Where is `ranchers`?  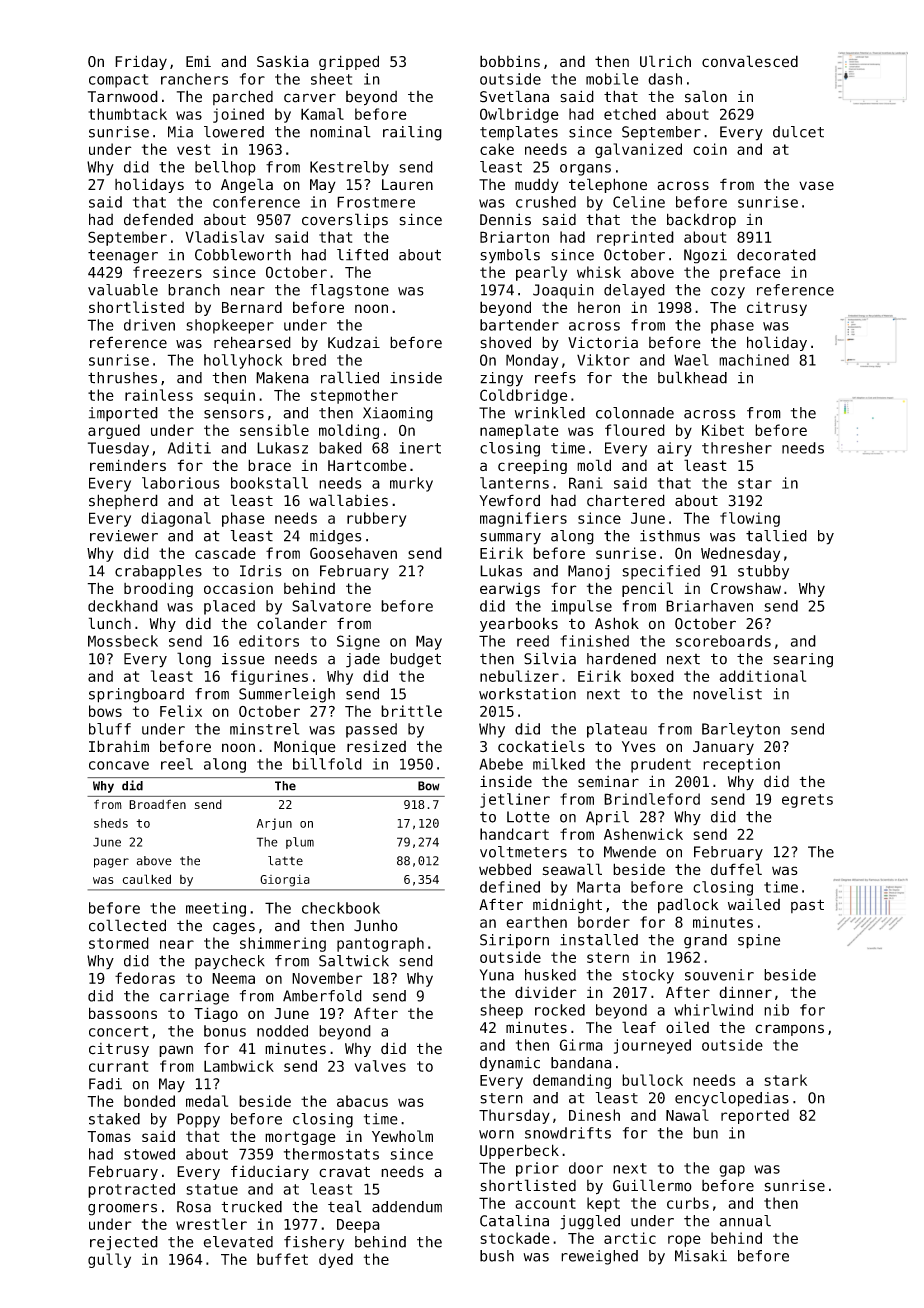 ranchers is located at coordinates (194, 79).
